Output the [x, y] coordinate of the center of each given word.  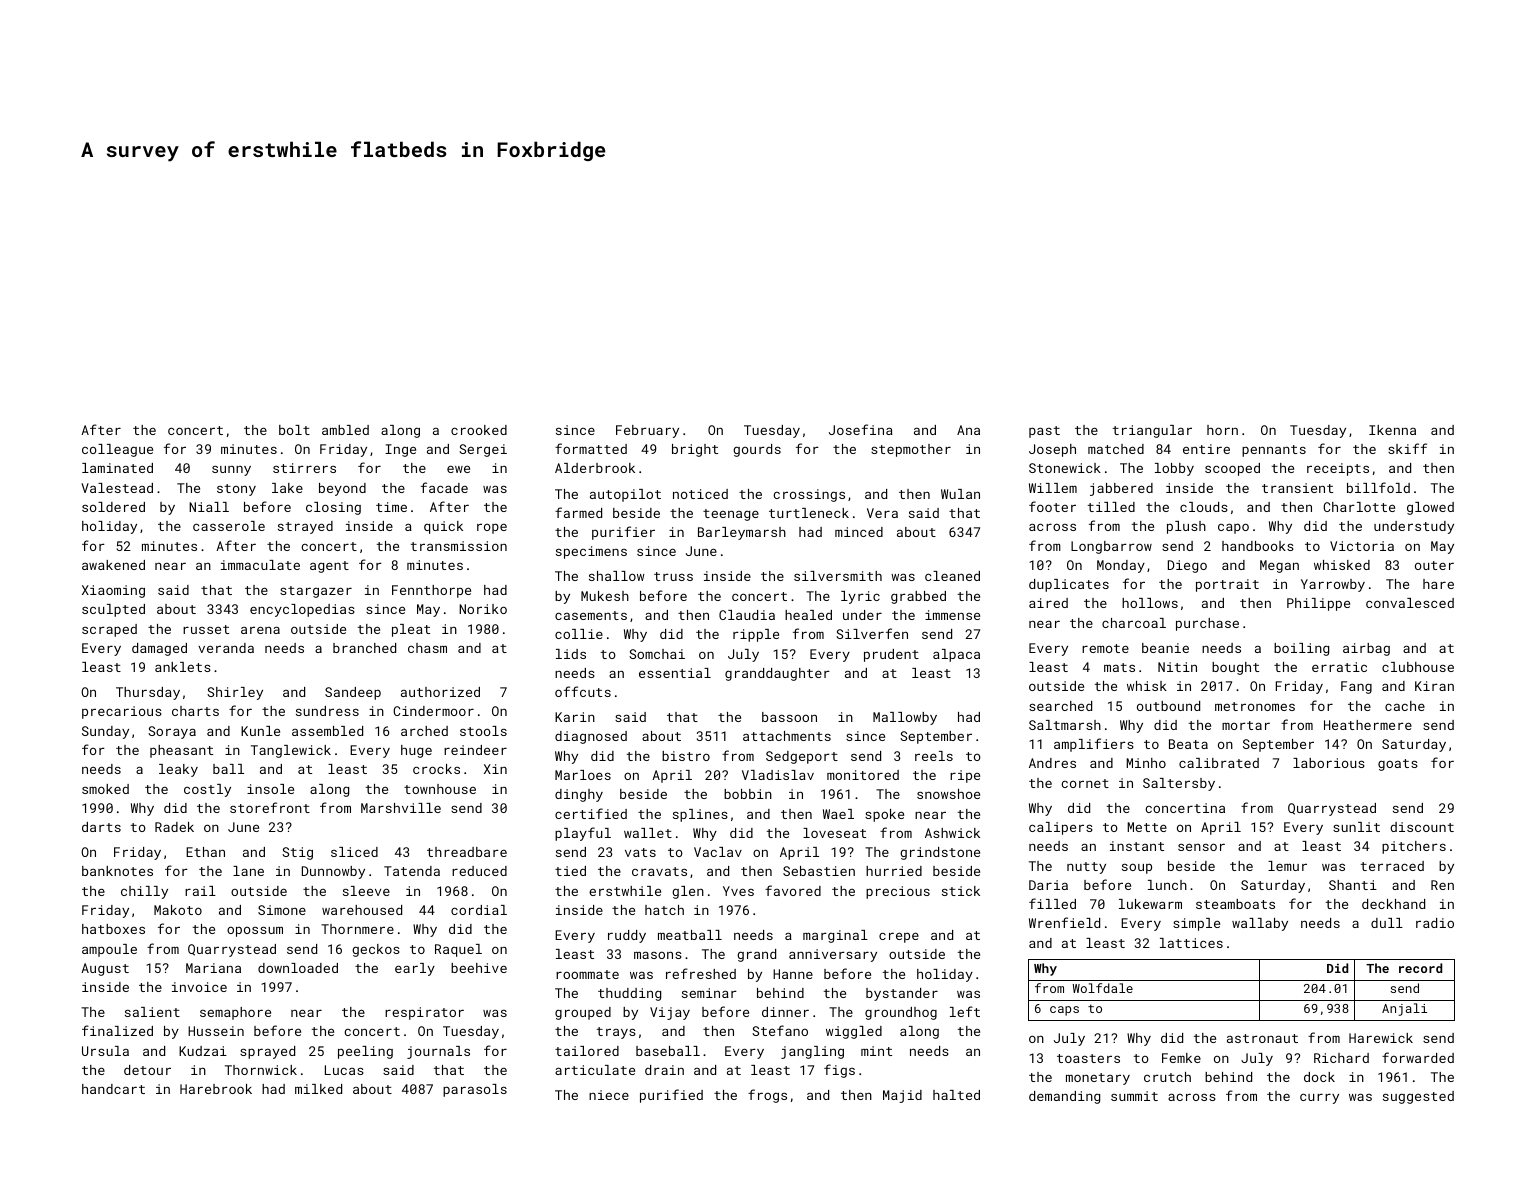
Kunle [260, 731]
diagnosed [591, 737]
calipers [1061, 828]
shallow [616, 576]
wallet [648, 833]
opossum [255, 931]
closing [333, 508]
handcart [113, 1089]
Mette [1147, 827]
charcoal [1134, 623]
